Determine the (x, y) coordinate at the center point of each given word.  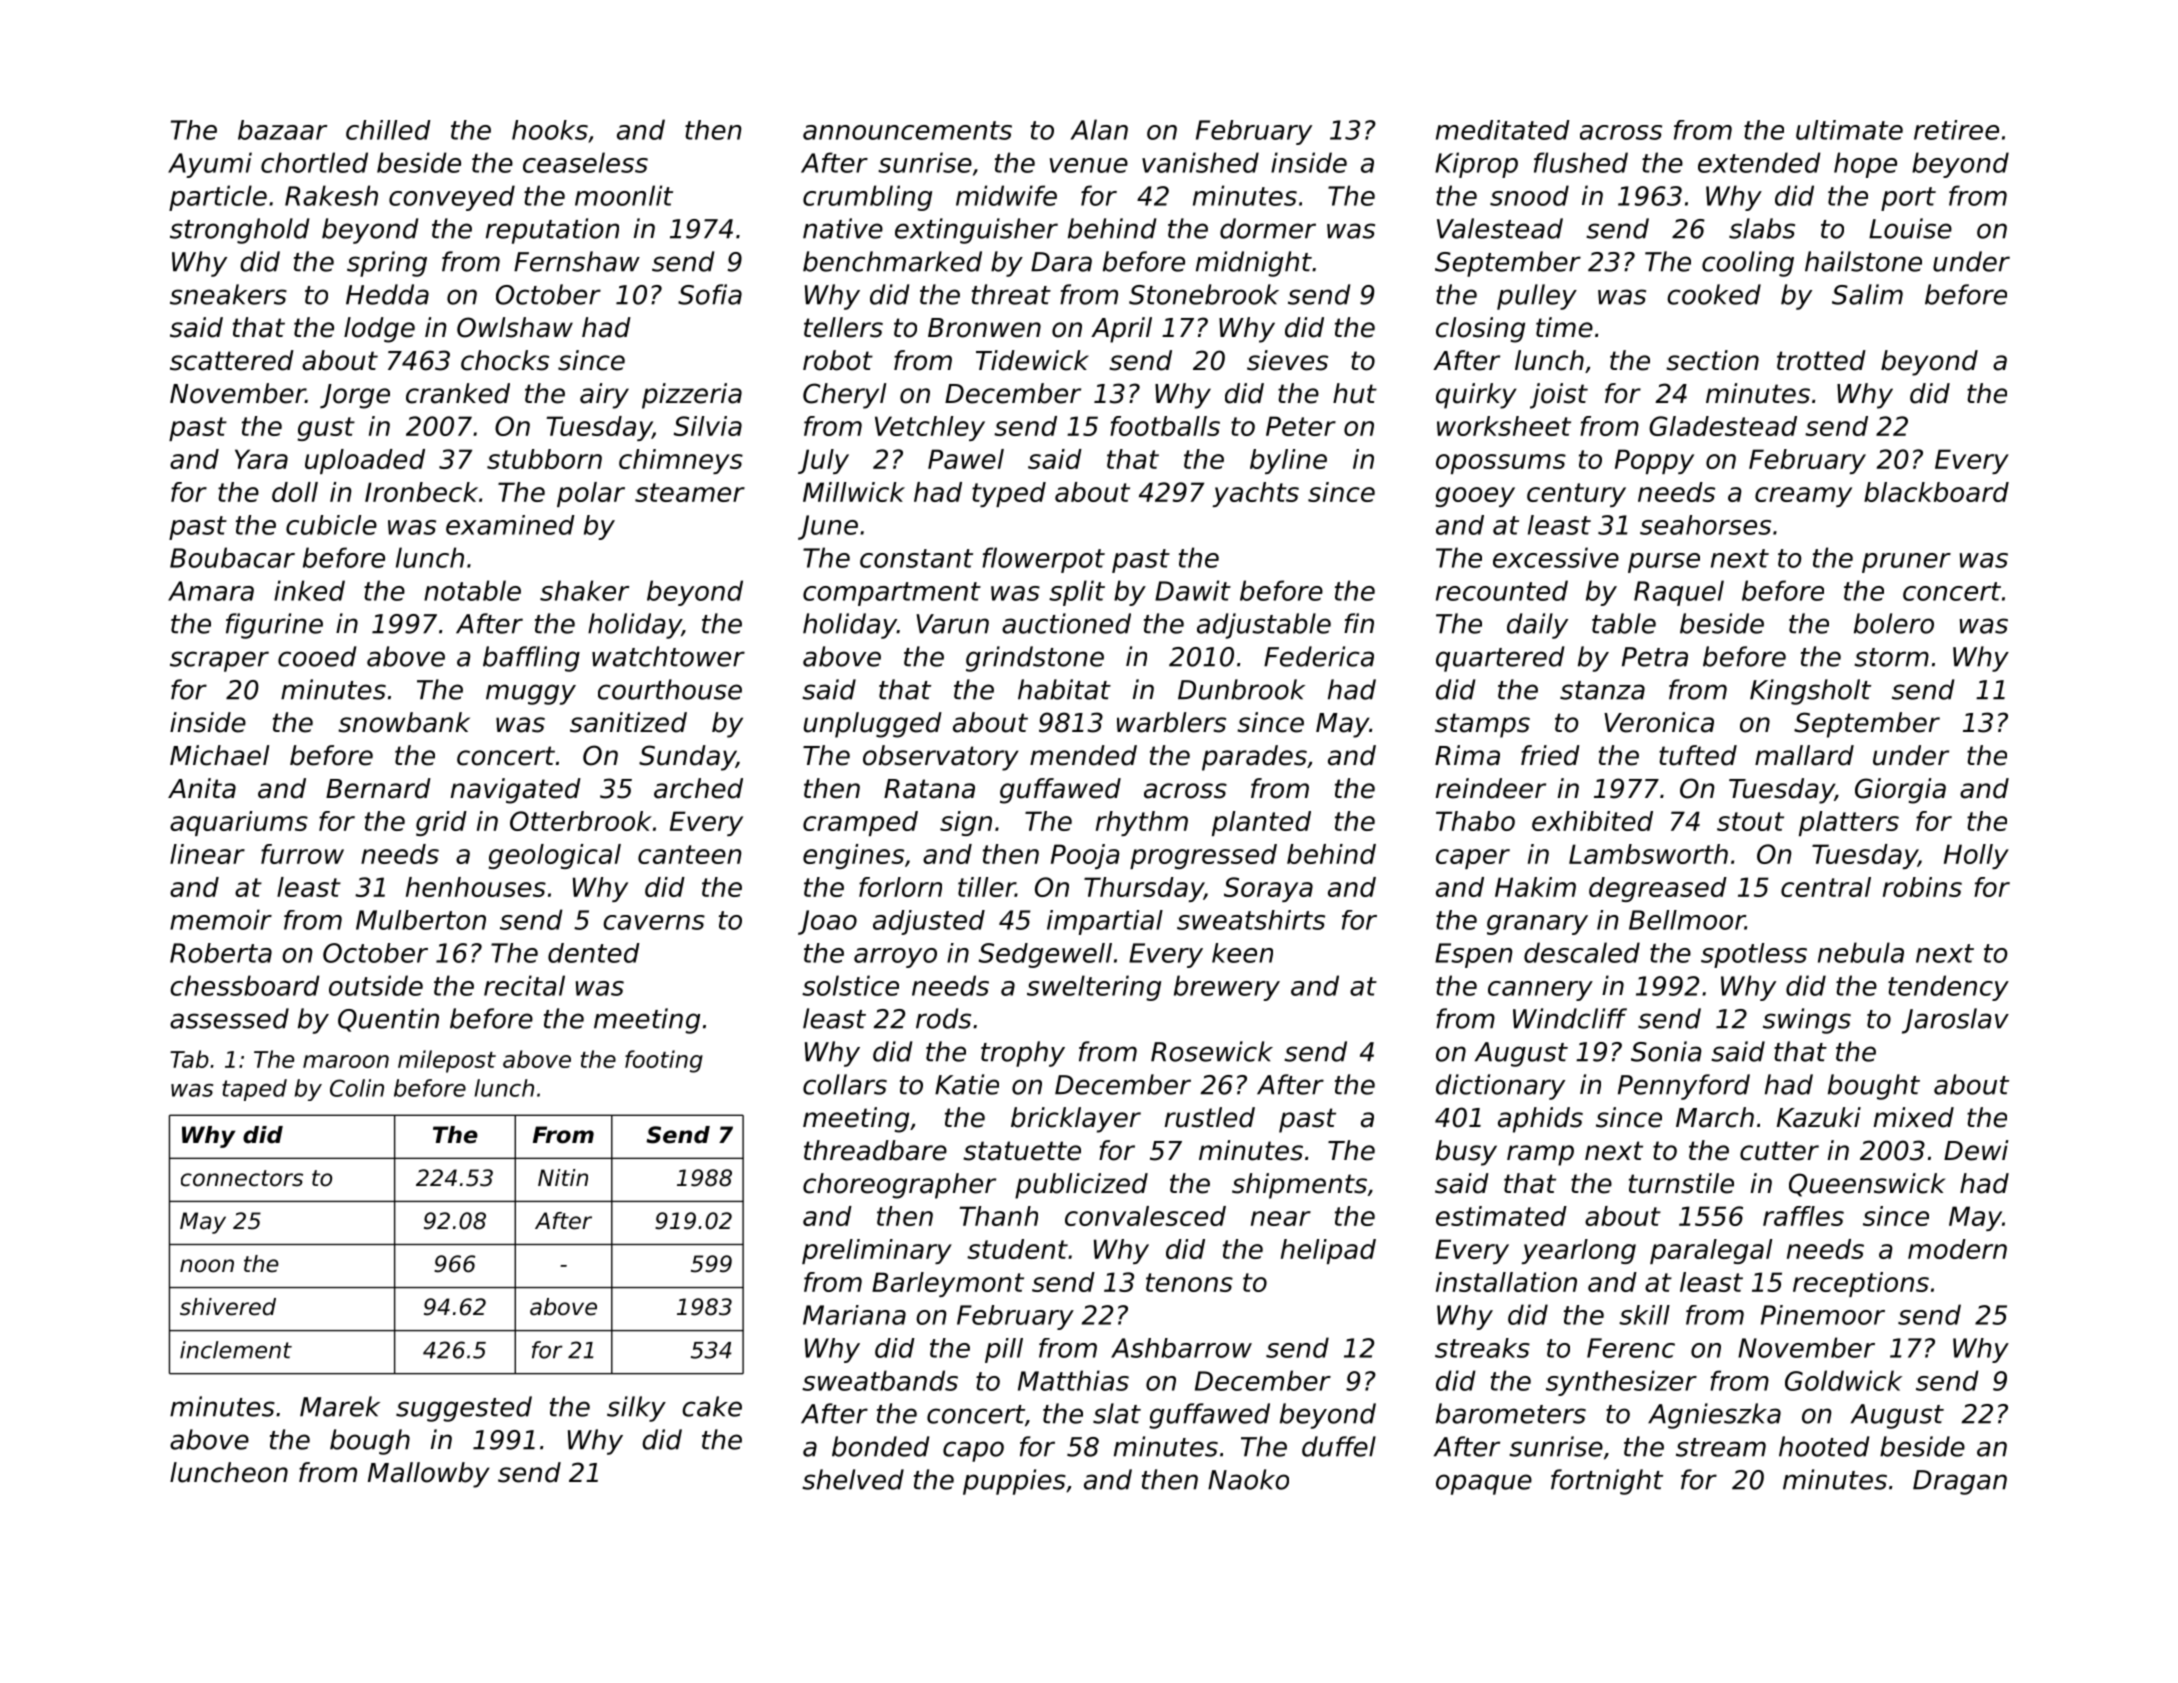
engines (853, 856)
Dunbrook (1241, 689)
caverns (654, 922)
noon (207, 1266)
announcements (907, 130)
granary (1537, 925)
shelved (853, 1479)
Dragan (1960, 1482)
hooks (550, 130)
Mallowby (429, 1475)
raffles (1803, 1216)
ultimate (1849, 130)
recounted (1502, 590)
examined (510, 525)
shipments (1299, 1186)
